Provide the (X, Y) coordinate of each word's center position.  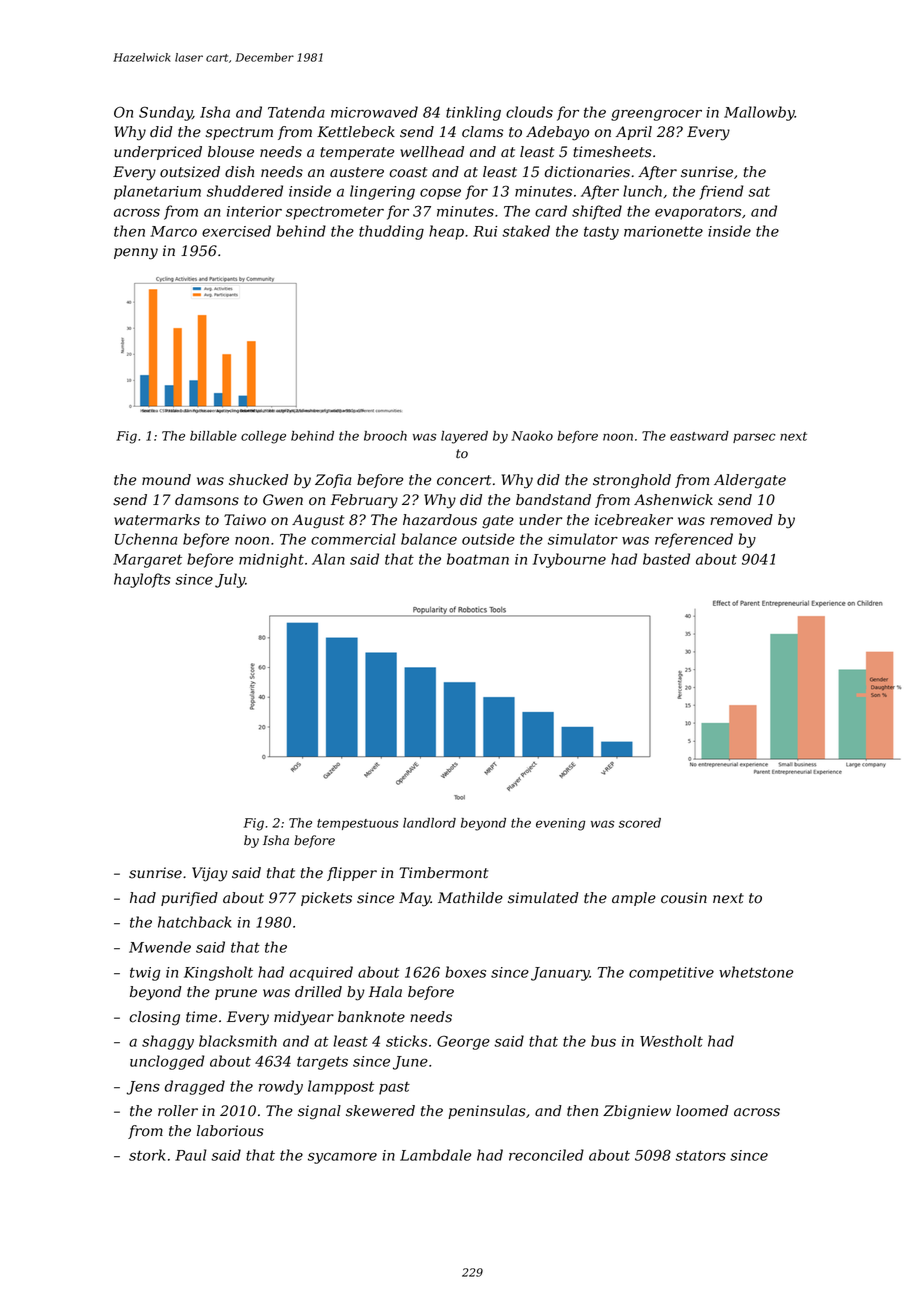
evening (560, 824)
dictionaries (587, 172)
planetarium (157, 192)
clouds (529, 112)
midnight (271, 560)
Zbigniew (637, 1112)
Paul (191, 1155)
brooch (385, 436)
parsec (754, 438)
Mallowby (759, 113)
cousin (684, 898)
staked (526, 231)
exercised (236, 231)
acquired (321, 973)
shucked (258, 480)
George (463, 1043)
